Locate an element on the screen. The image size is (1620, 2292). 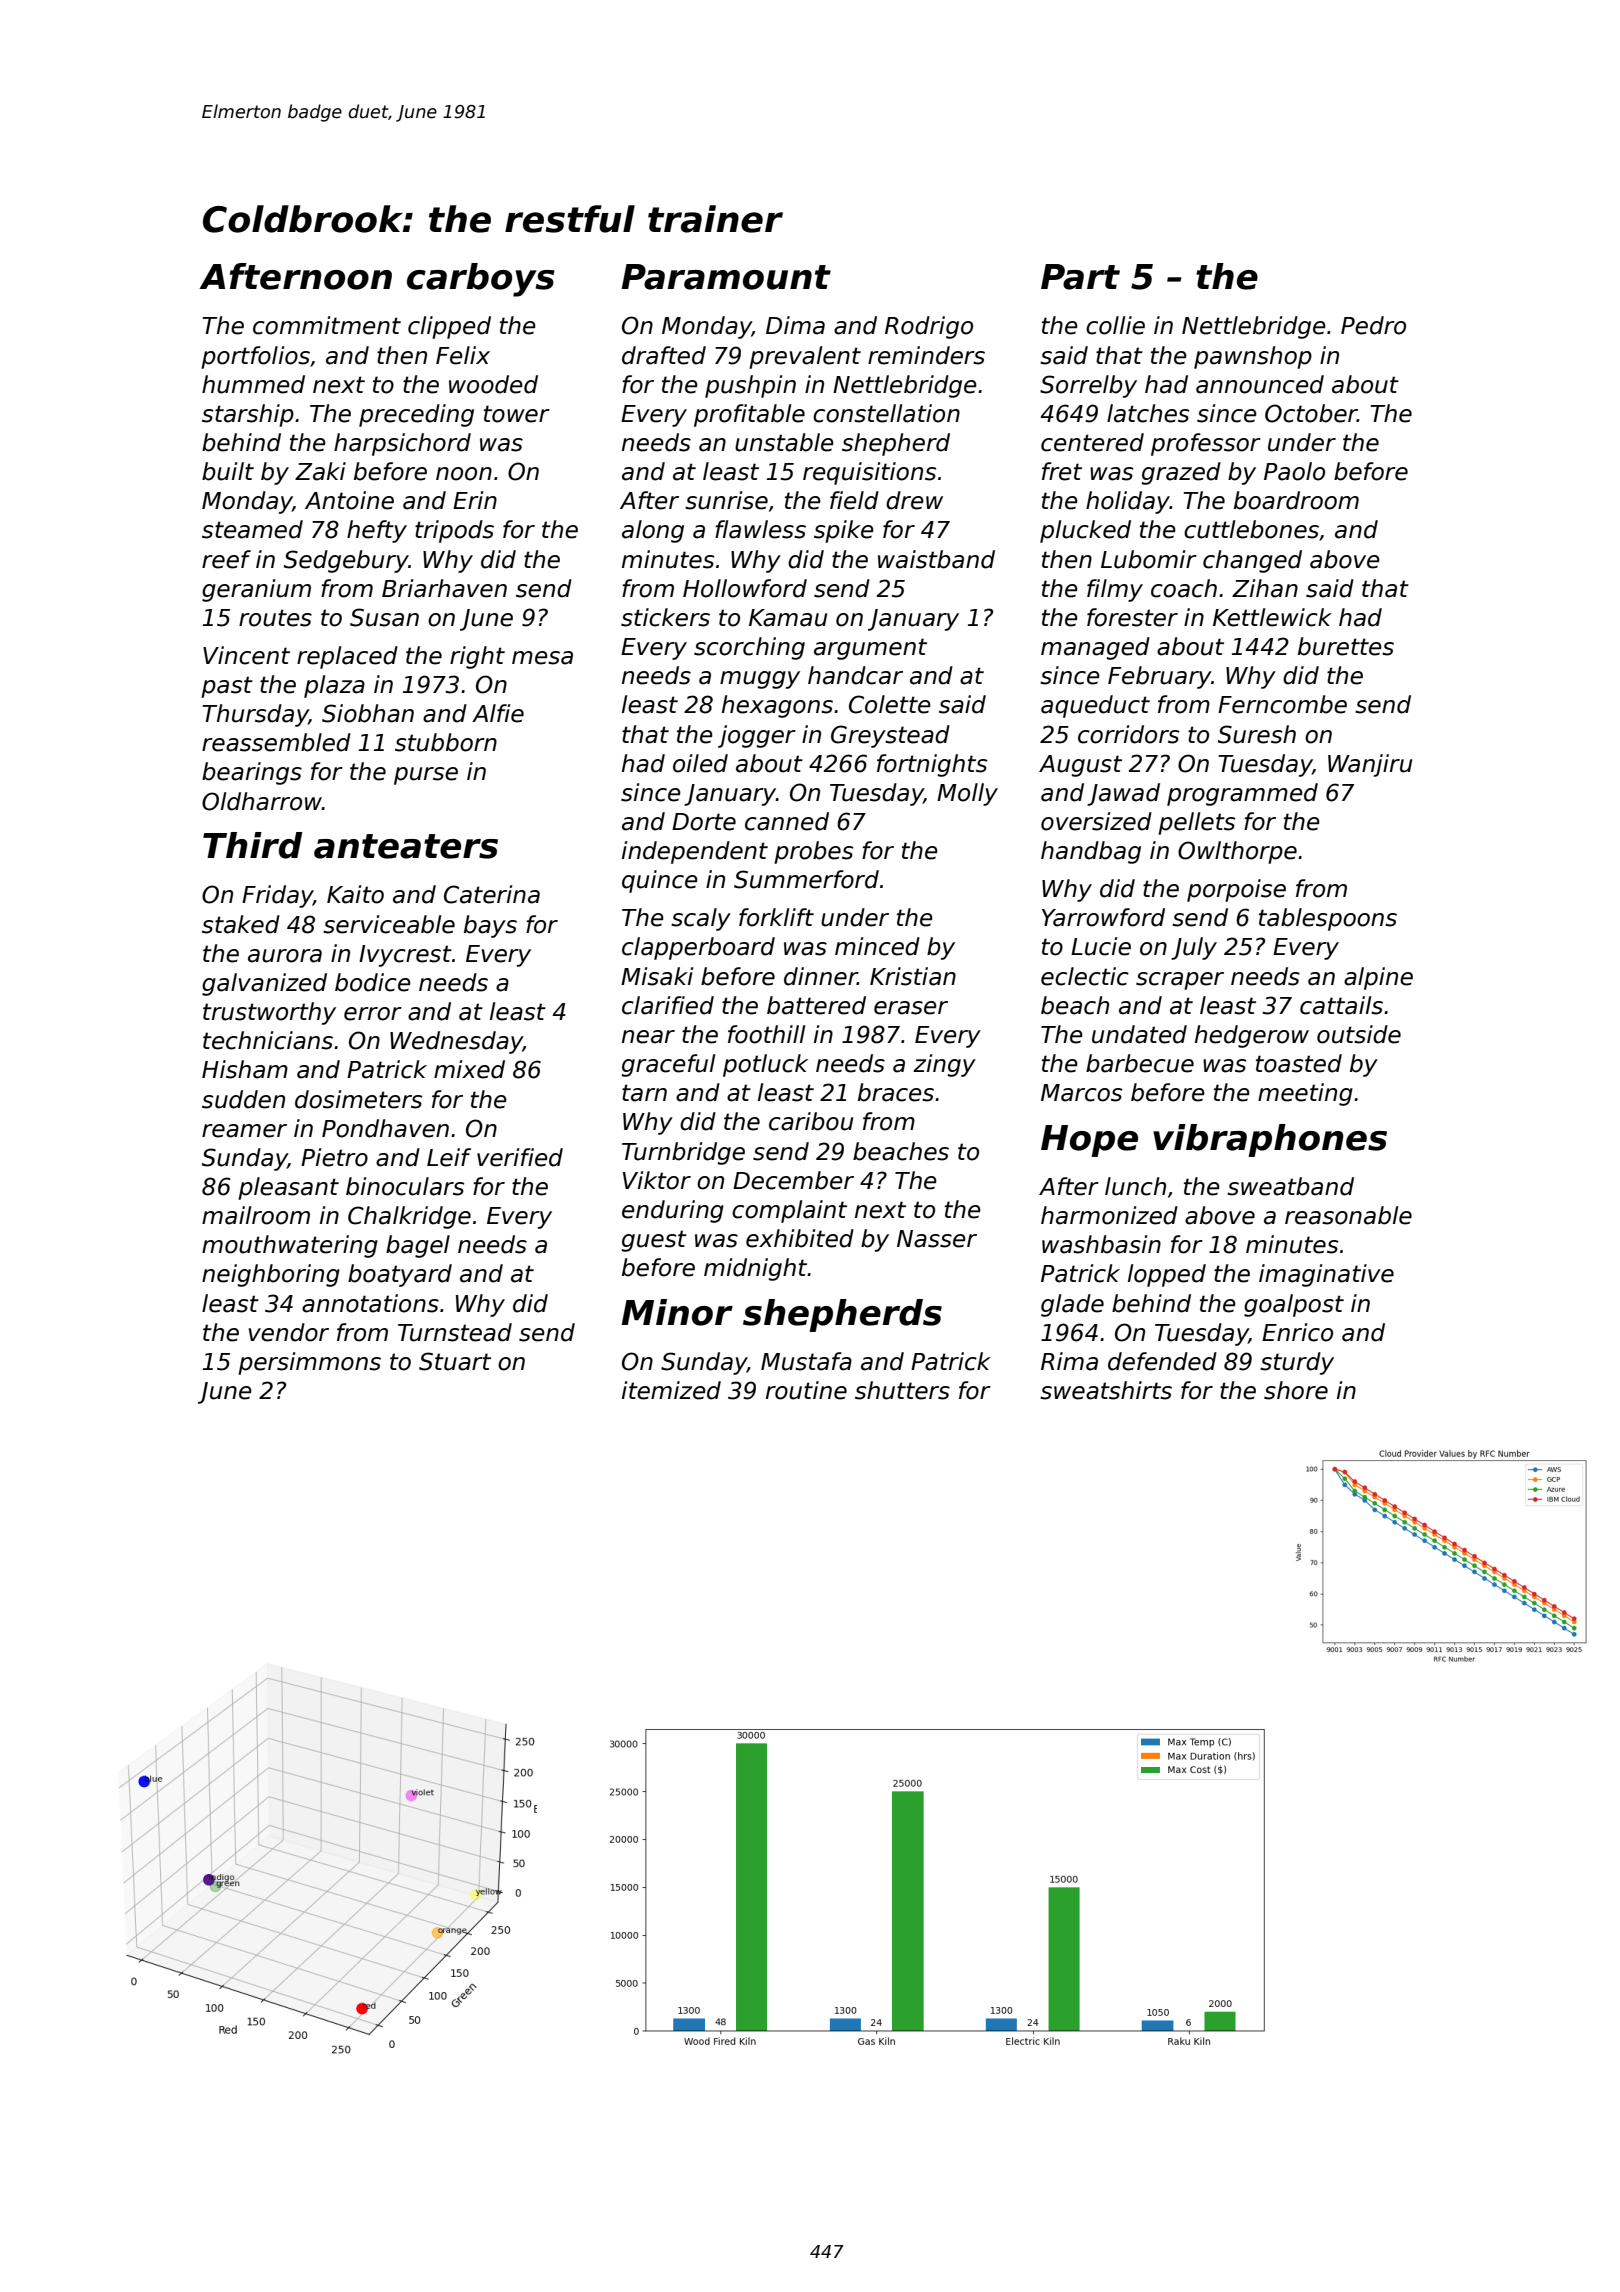
vendor is located at coordinates (289, 1332).
